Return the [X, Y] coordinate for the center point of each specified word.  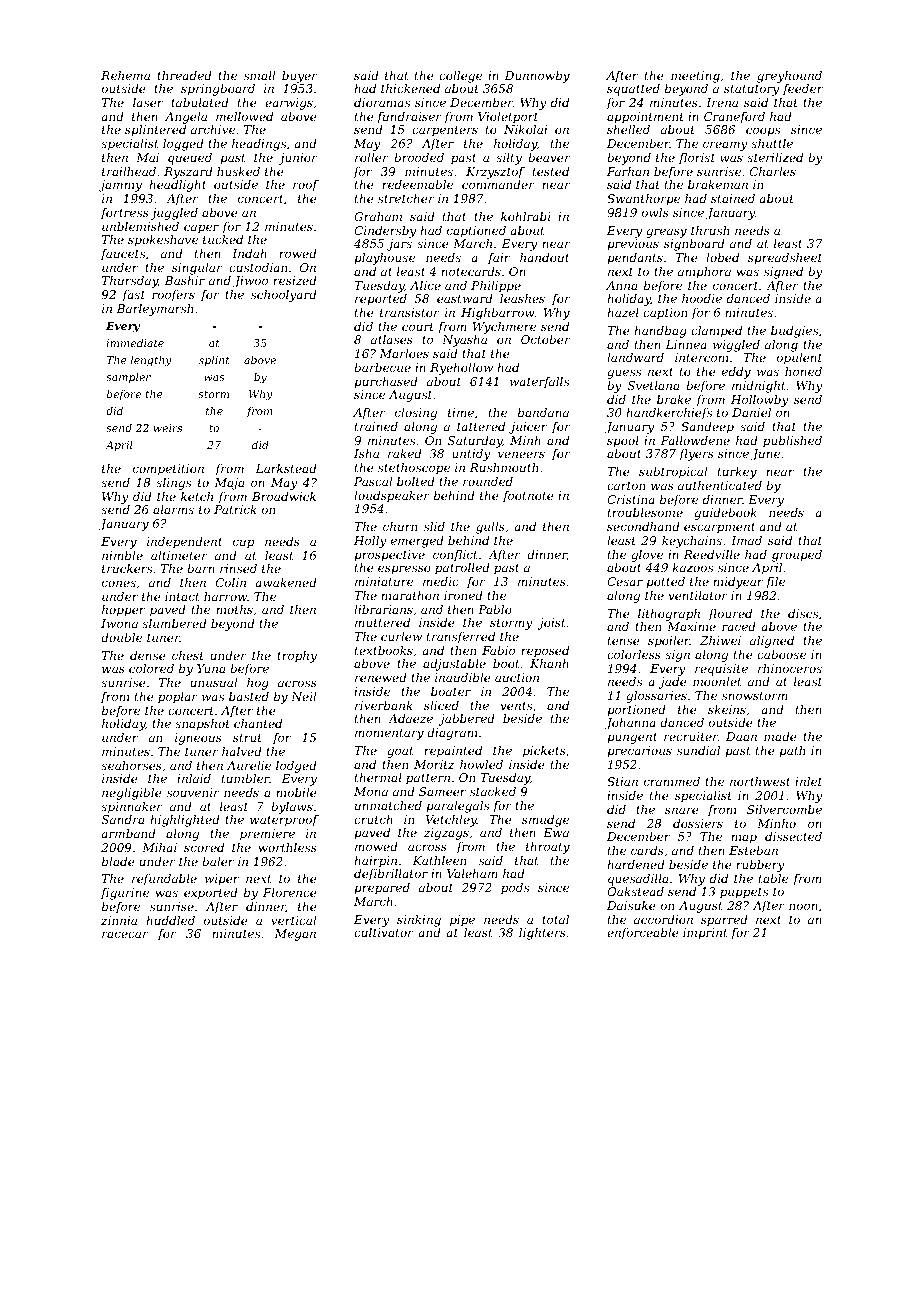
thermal [378, 777]
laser [148, 102]
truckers [127, 568]
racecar [125, 934]
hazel [623, 312]
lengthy [151, 361]
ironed [463, 595]
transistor [409, 312]
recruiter [691, 736]
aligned [772, 642]
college [460, 77]
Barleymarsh [155, 310]
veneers [521, 454]
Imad [746, 540]
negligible [132, 794]
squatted [633, 90]
